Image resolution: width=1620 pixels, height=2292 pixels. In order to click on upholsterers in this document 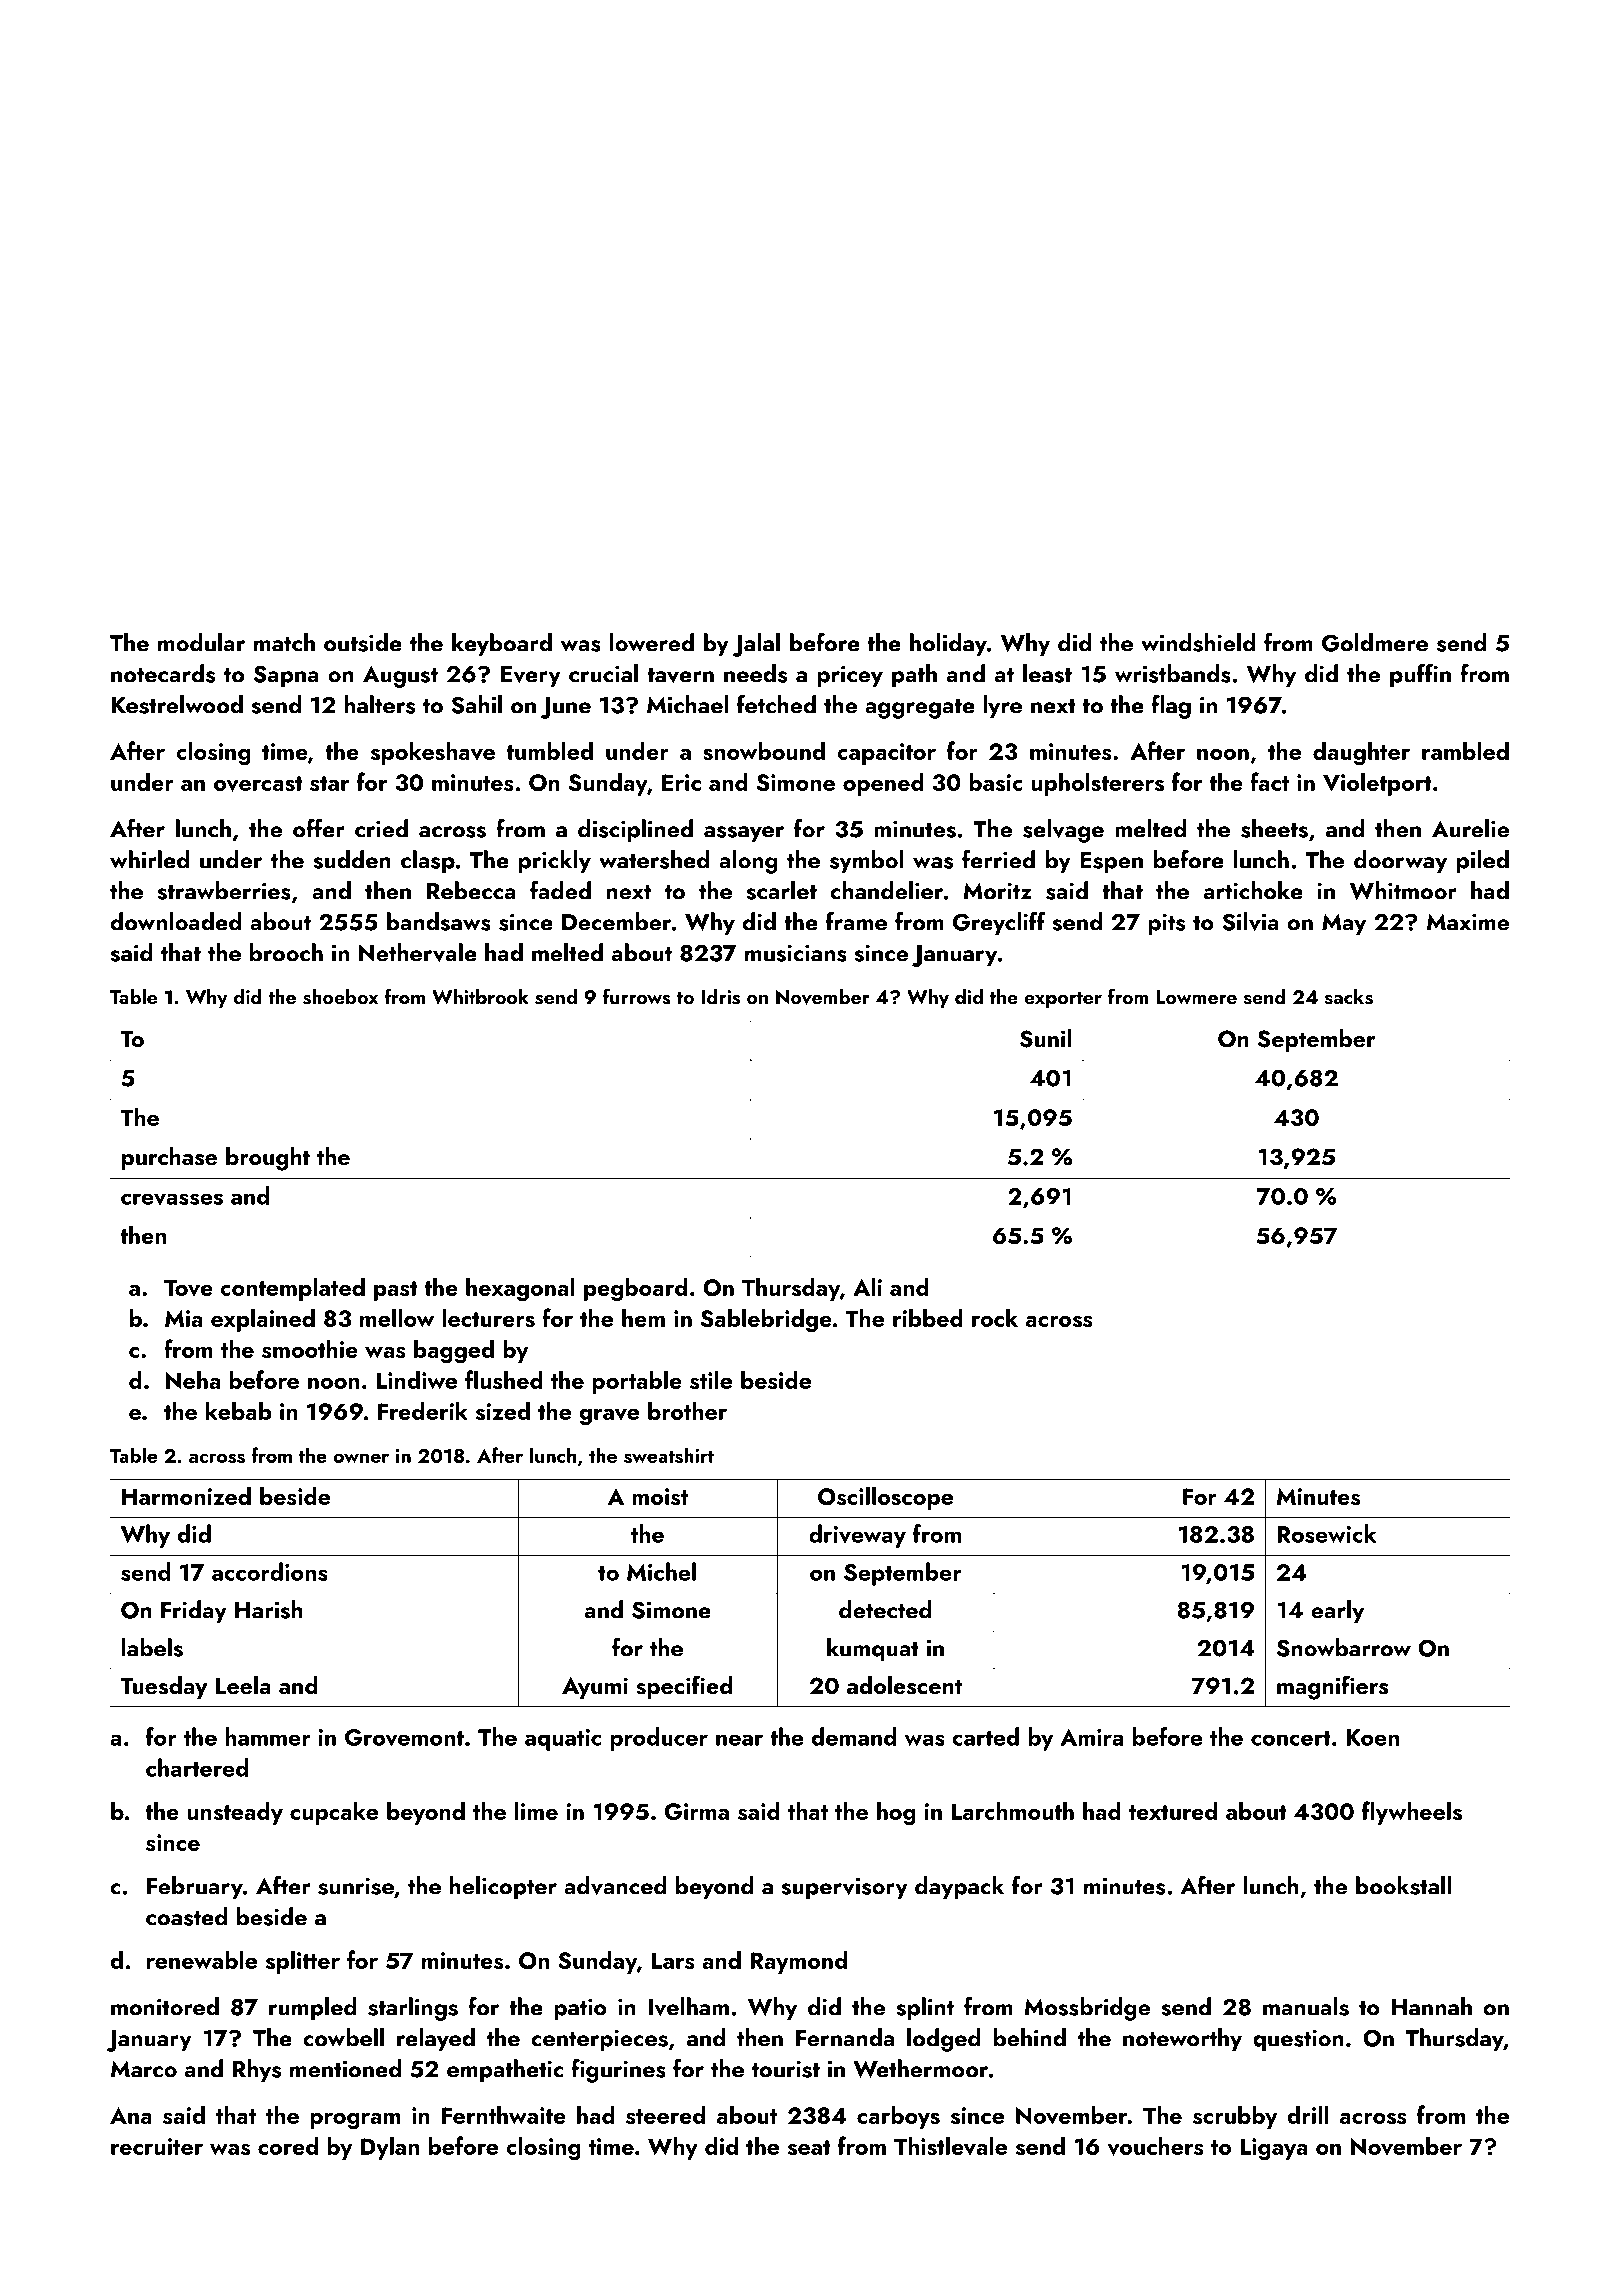, I will do `click(1097, 784)`.
